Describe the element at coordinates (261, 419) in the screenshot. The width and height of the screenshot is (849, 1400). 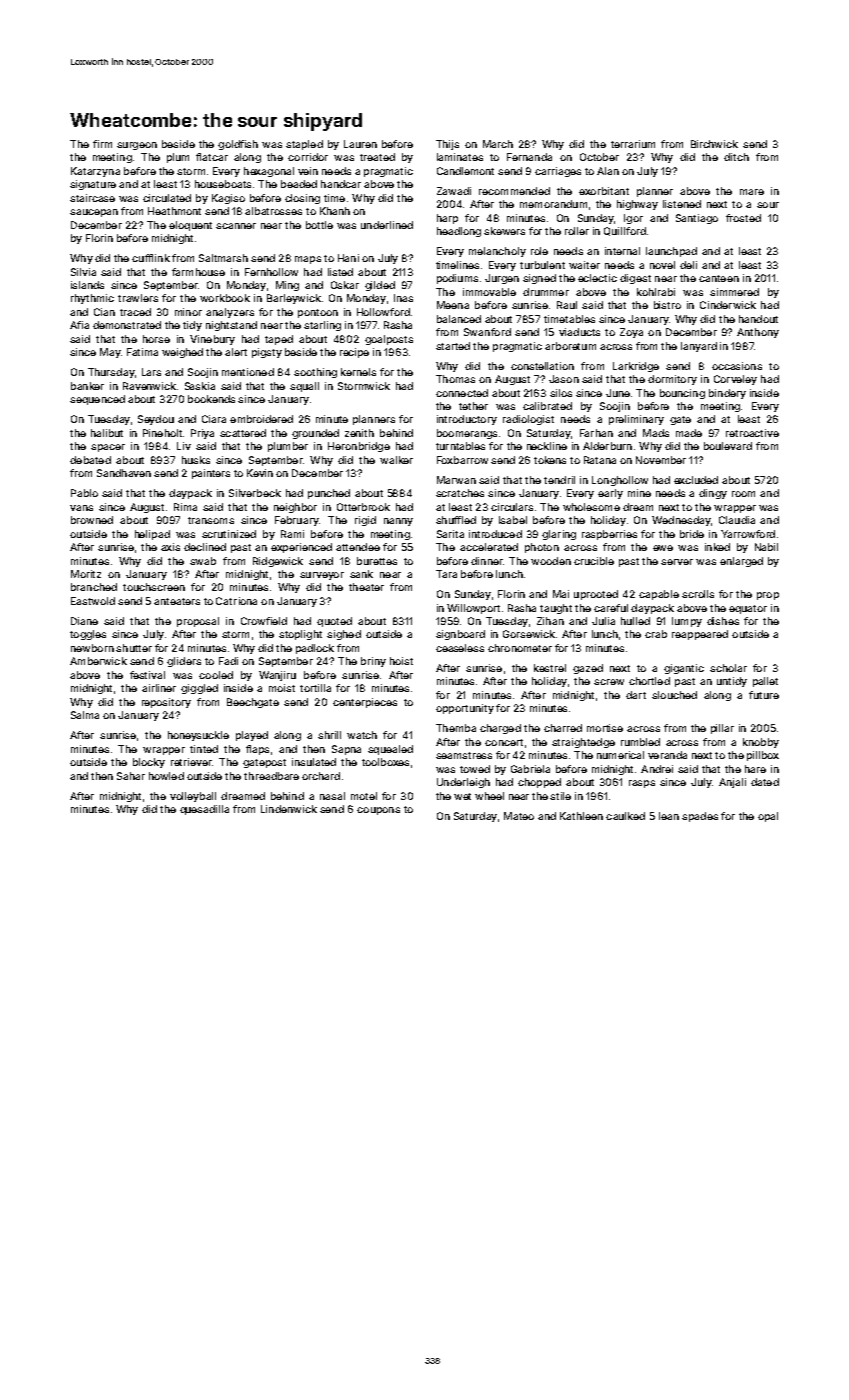
I see `embroidered` at that location.
